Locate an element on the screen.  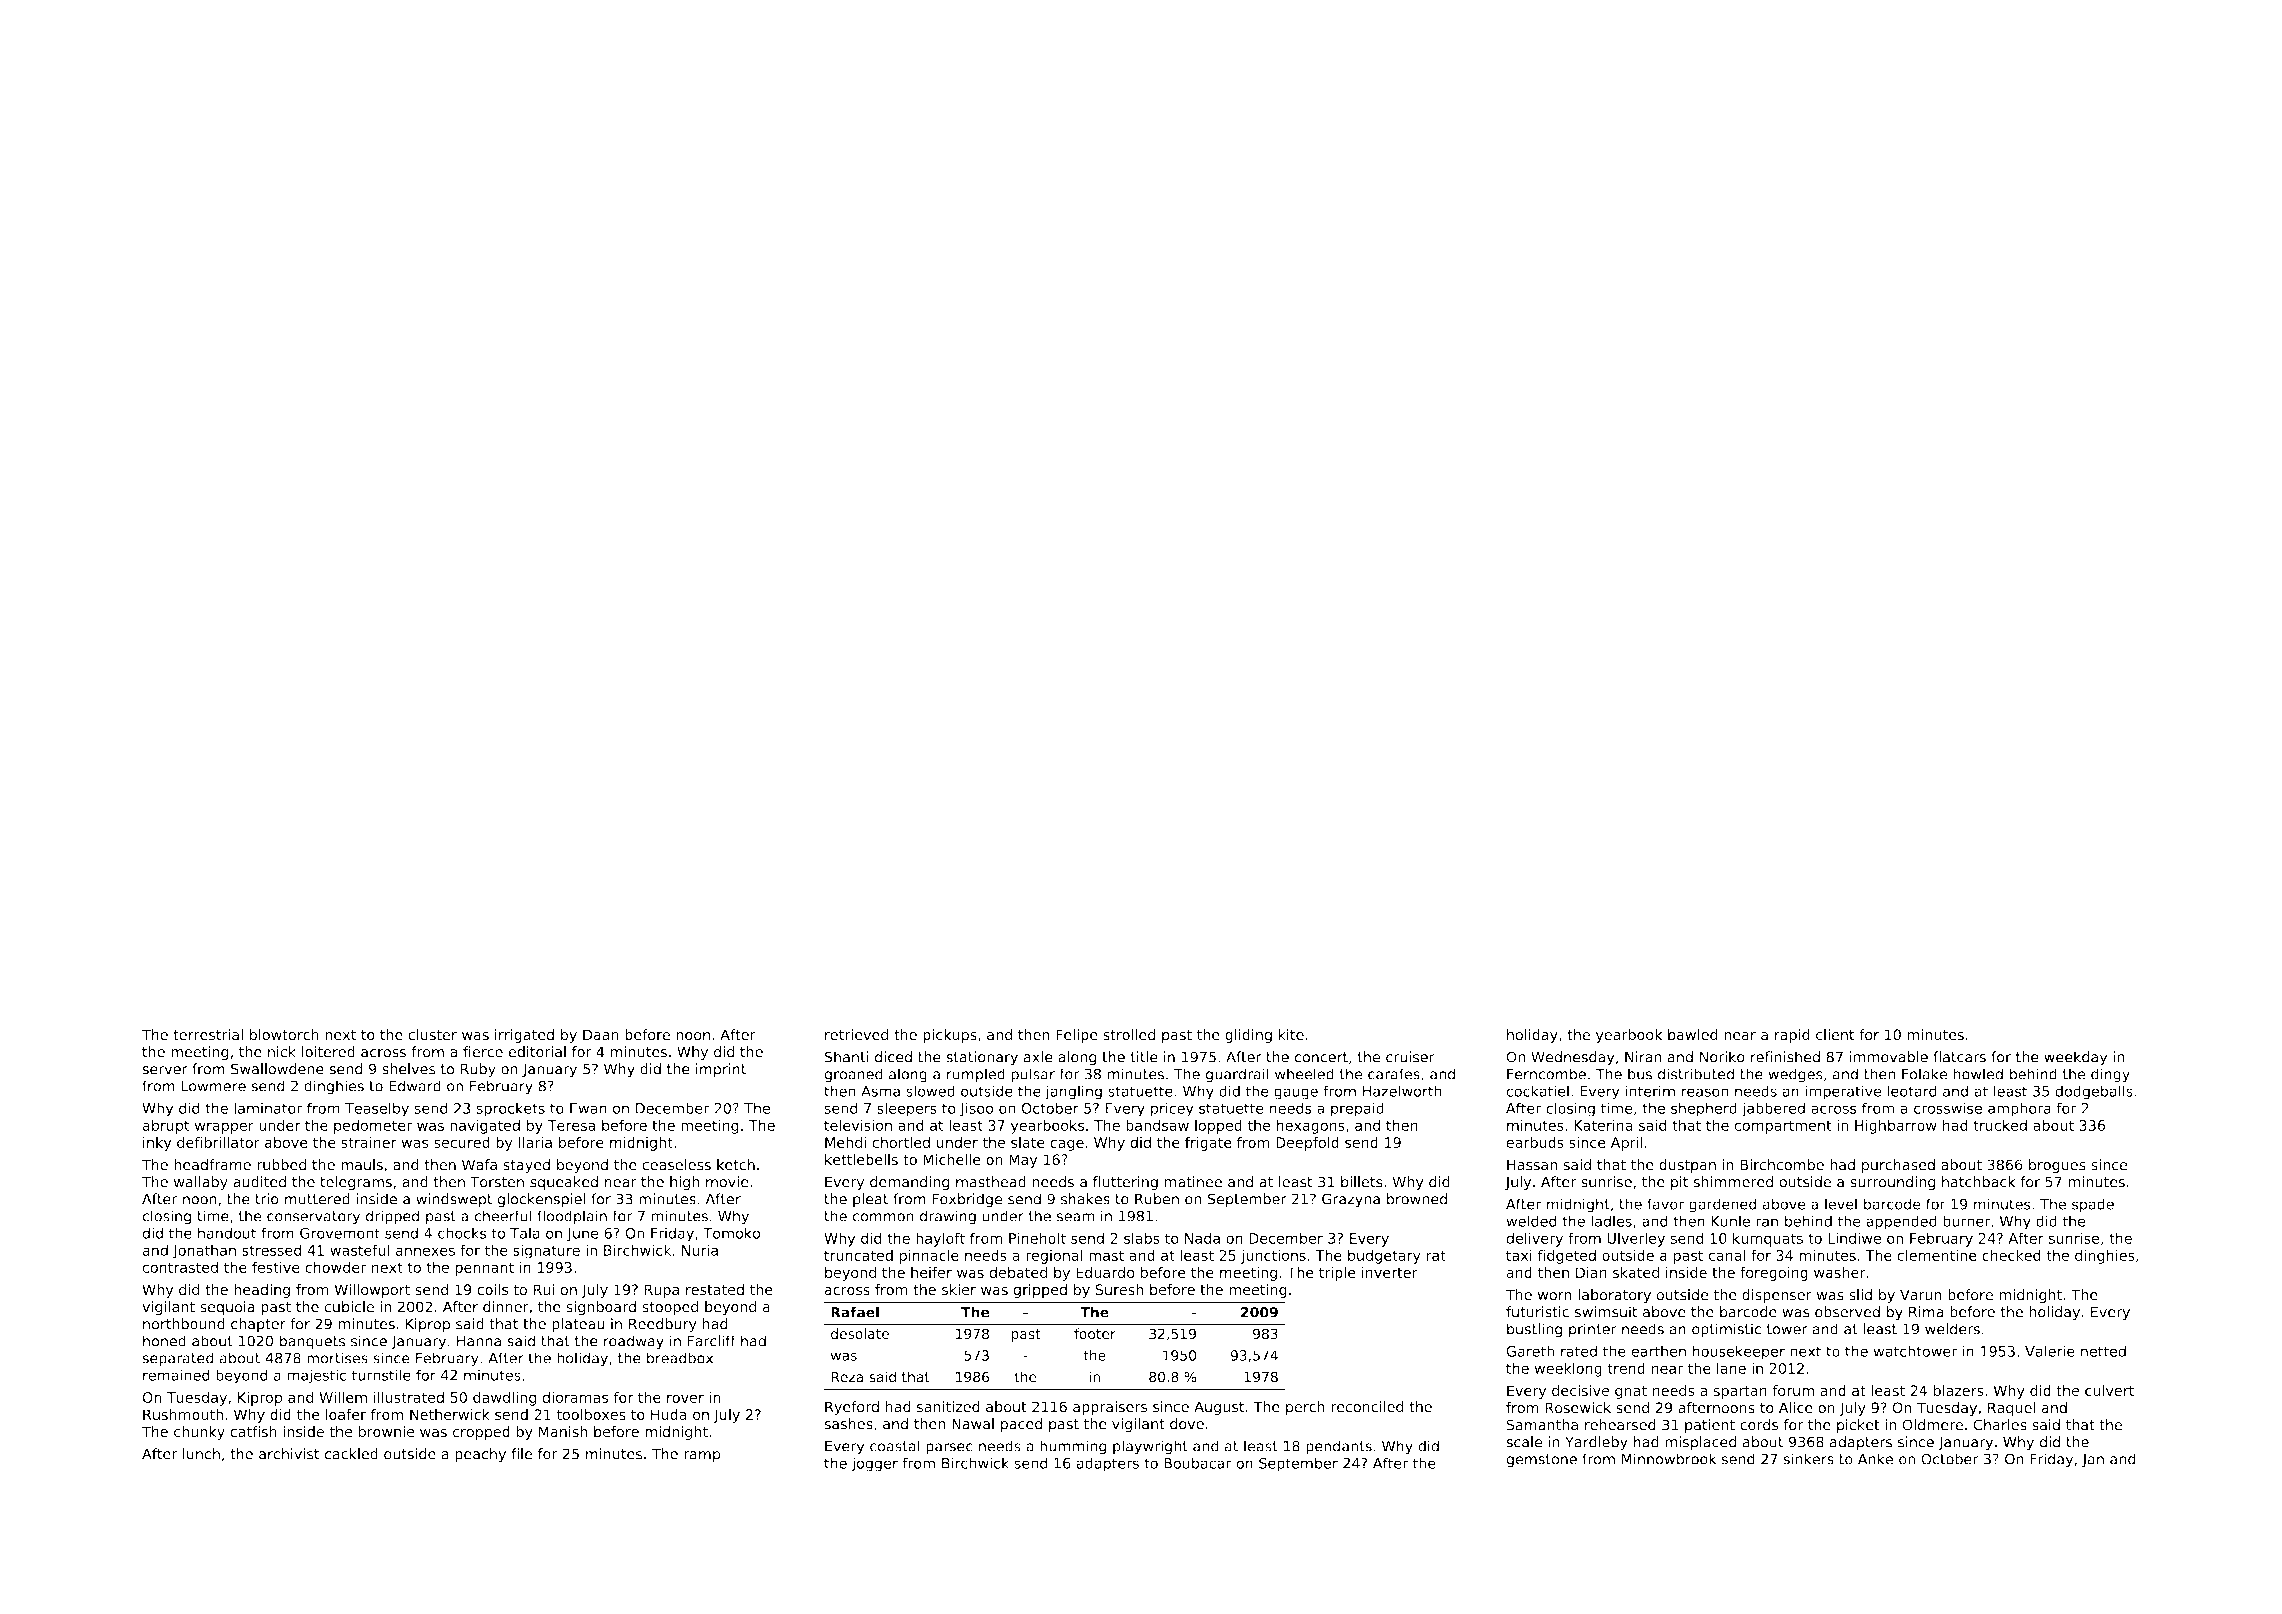
lunch is located at coordinates (201, 1454).
